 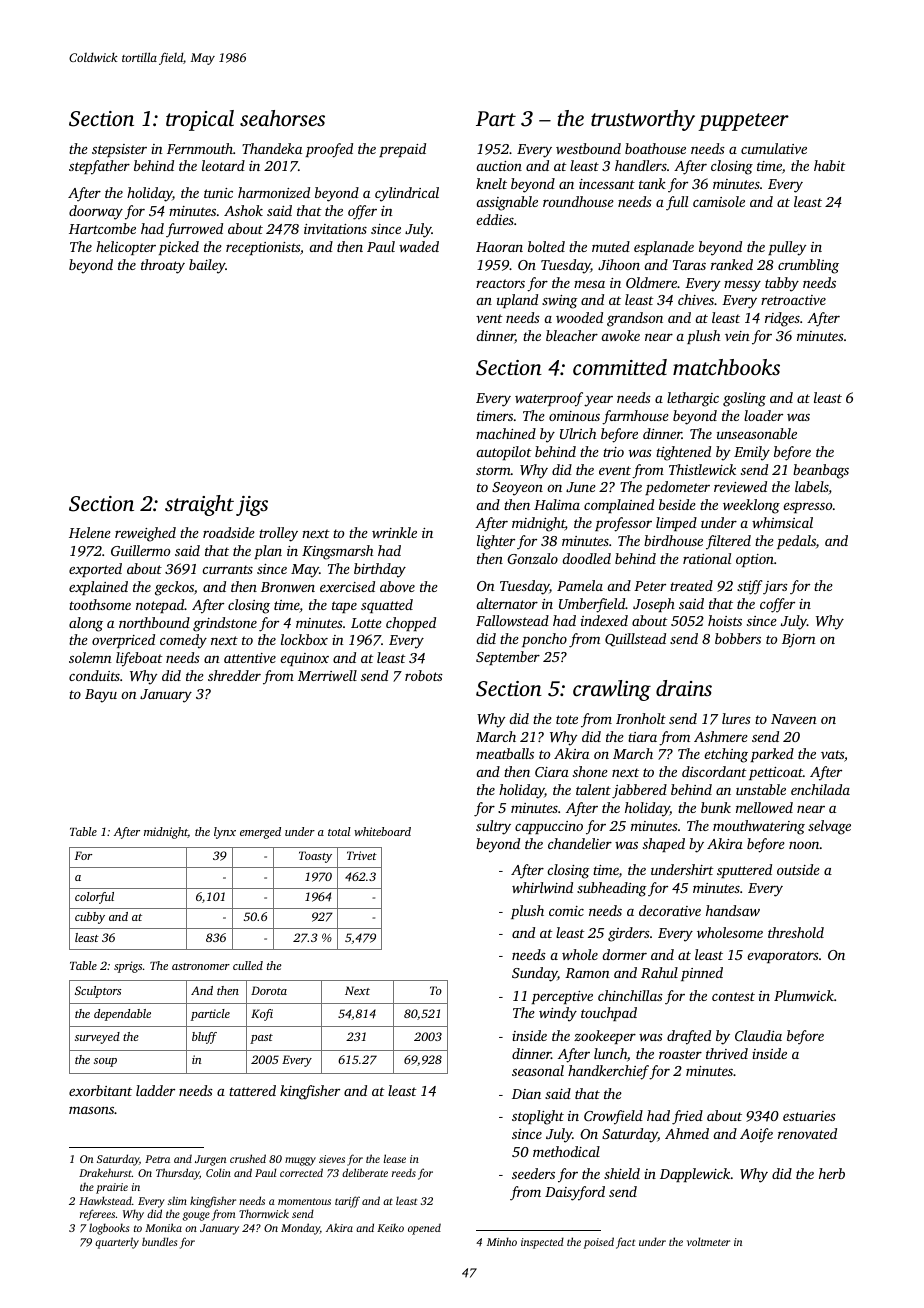 I want to click on bluff, so click(x=204, y=1038).
